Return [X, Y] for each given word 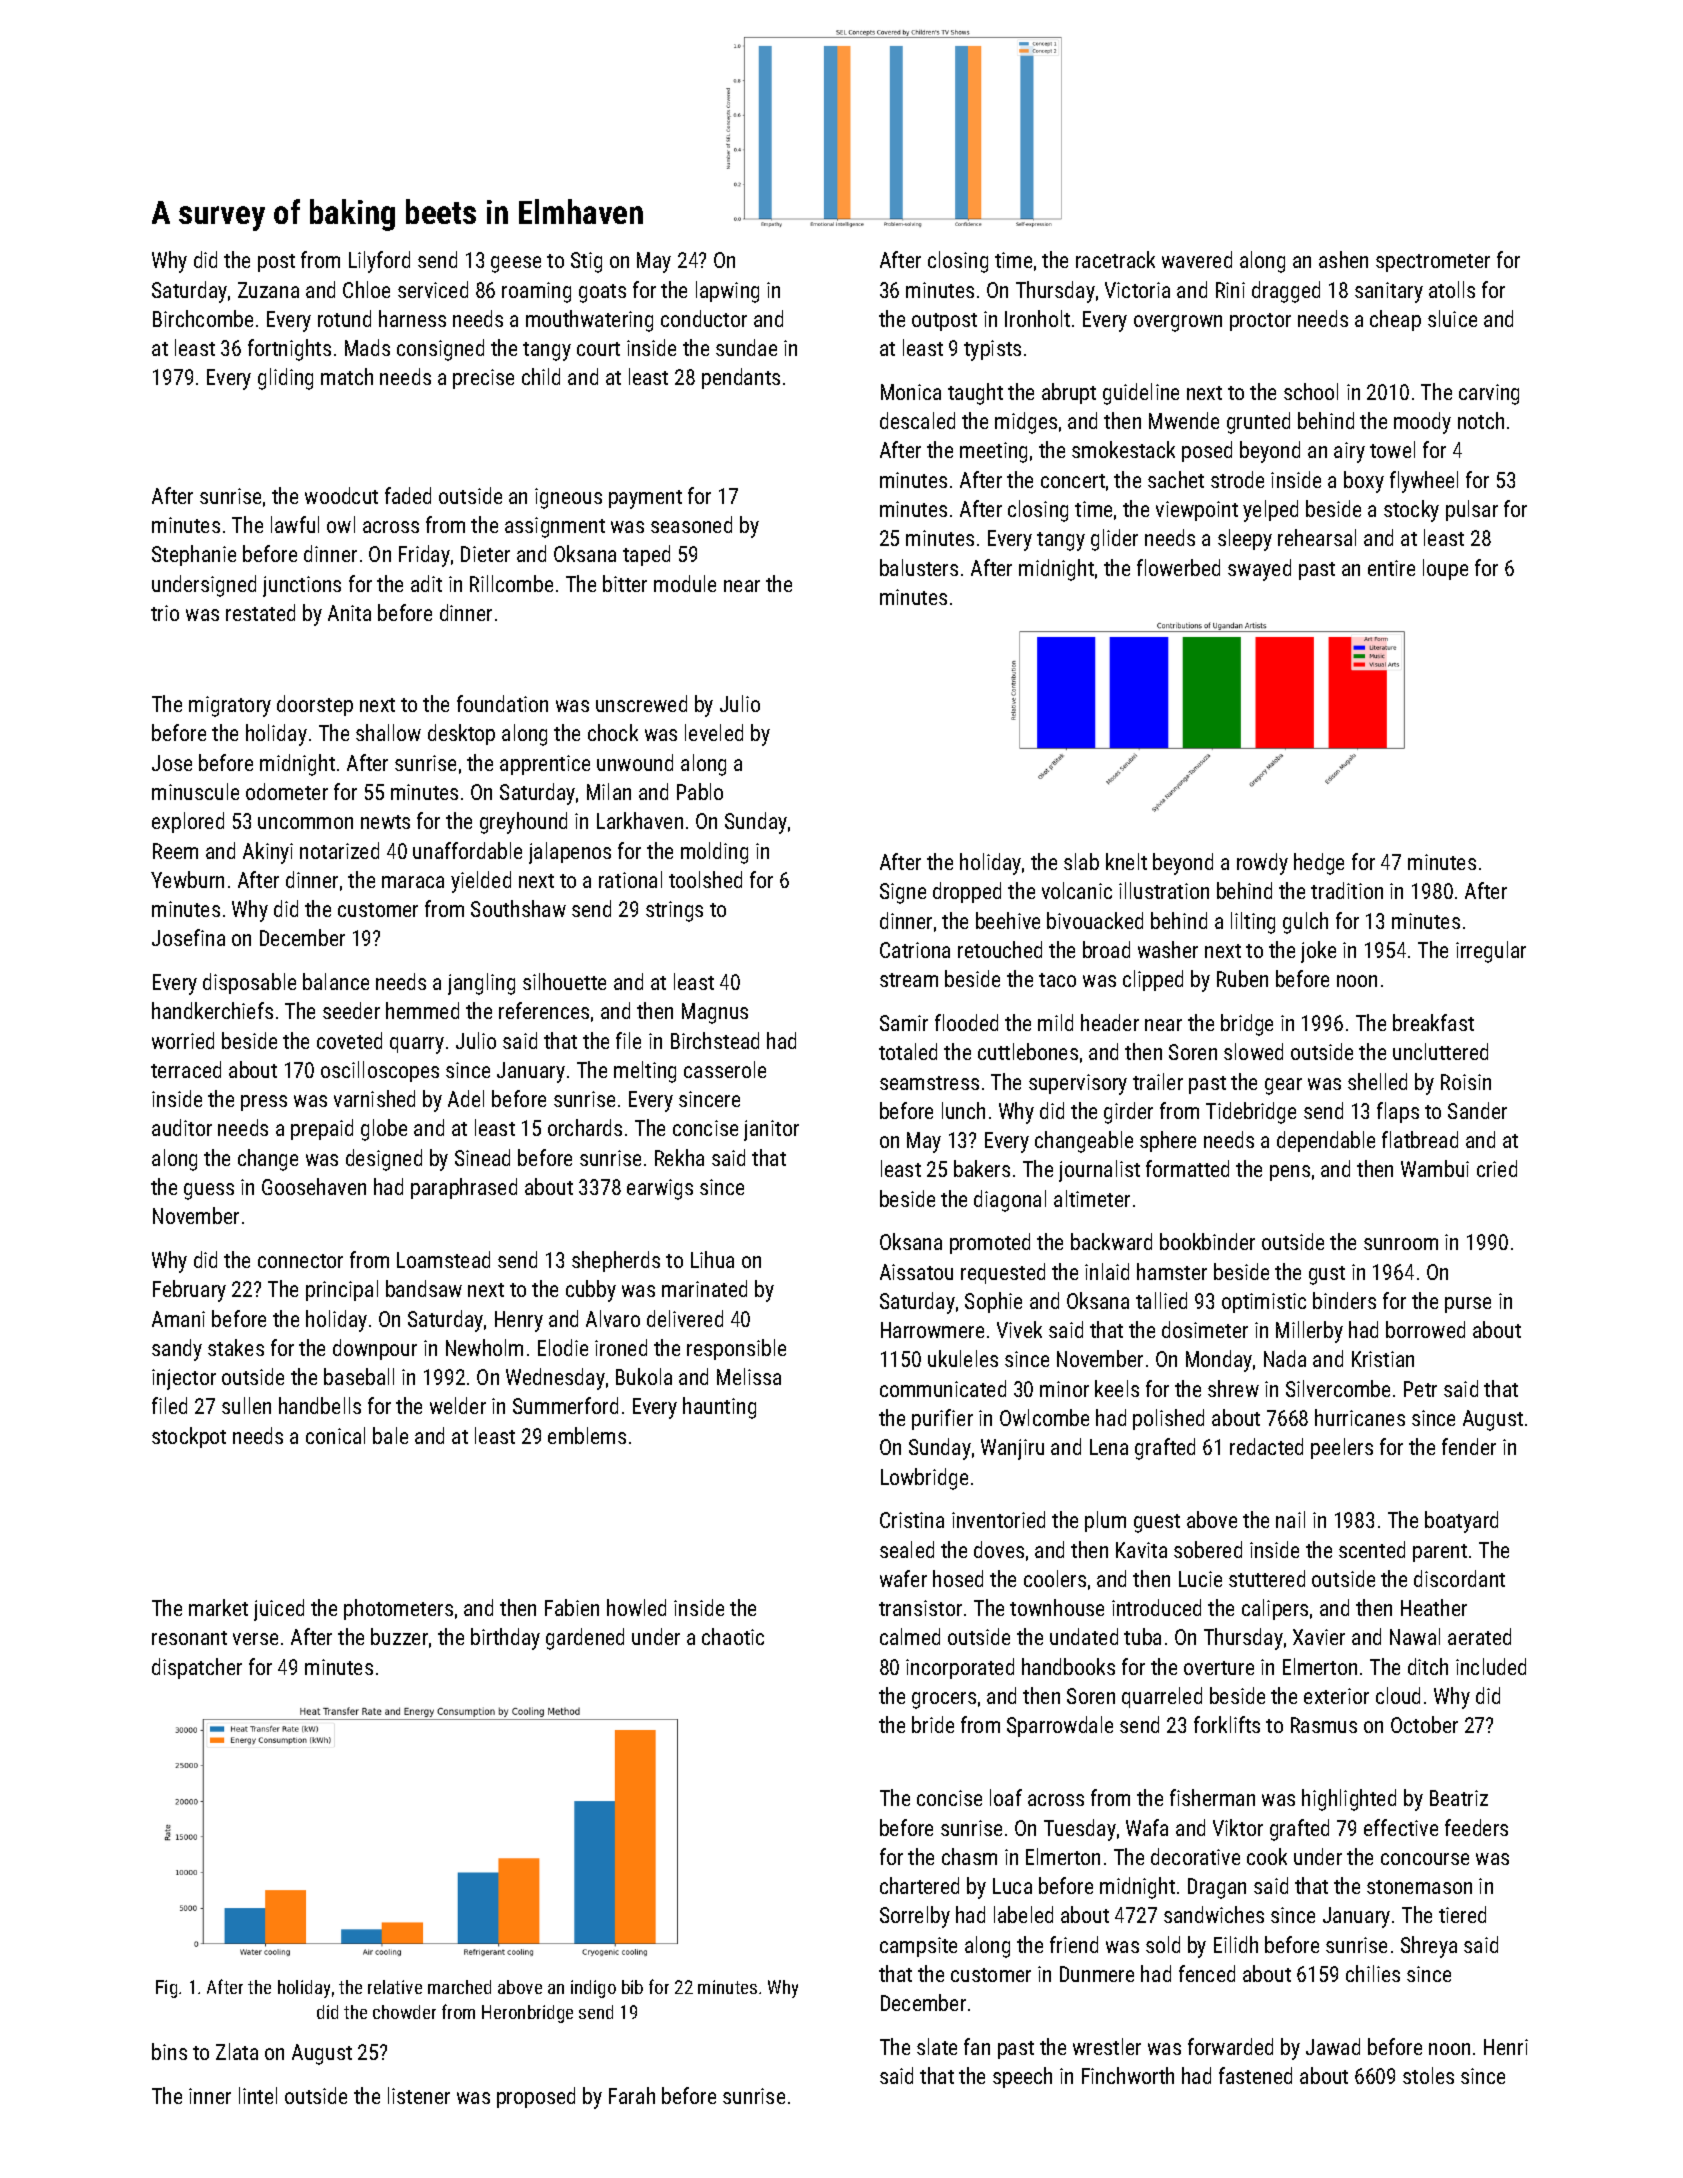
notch [1481, 420]
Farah [632, 2095]
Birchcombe [203, 318]
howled [636, 1607]
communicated [943, 1388]
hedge [1319, 864]
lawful [295, 524]
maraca [413, 882]
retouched [1000, 949]
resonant [189, 1638]
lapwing [727, 292]
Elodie [563, 1347]
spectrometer [1433, 263]
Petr [1420, 1389]
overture [1219, 1668]
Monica [911, 392]
